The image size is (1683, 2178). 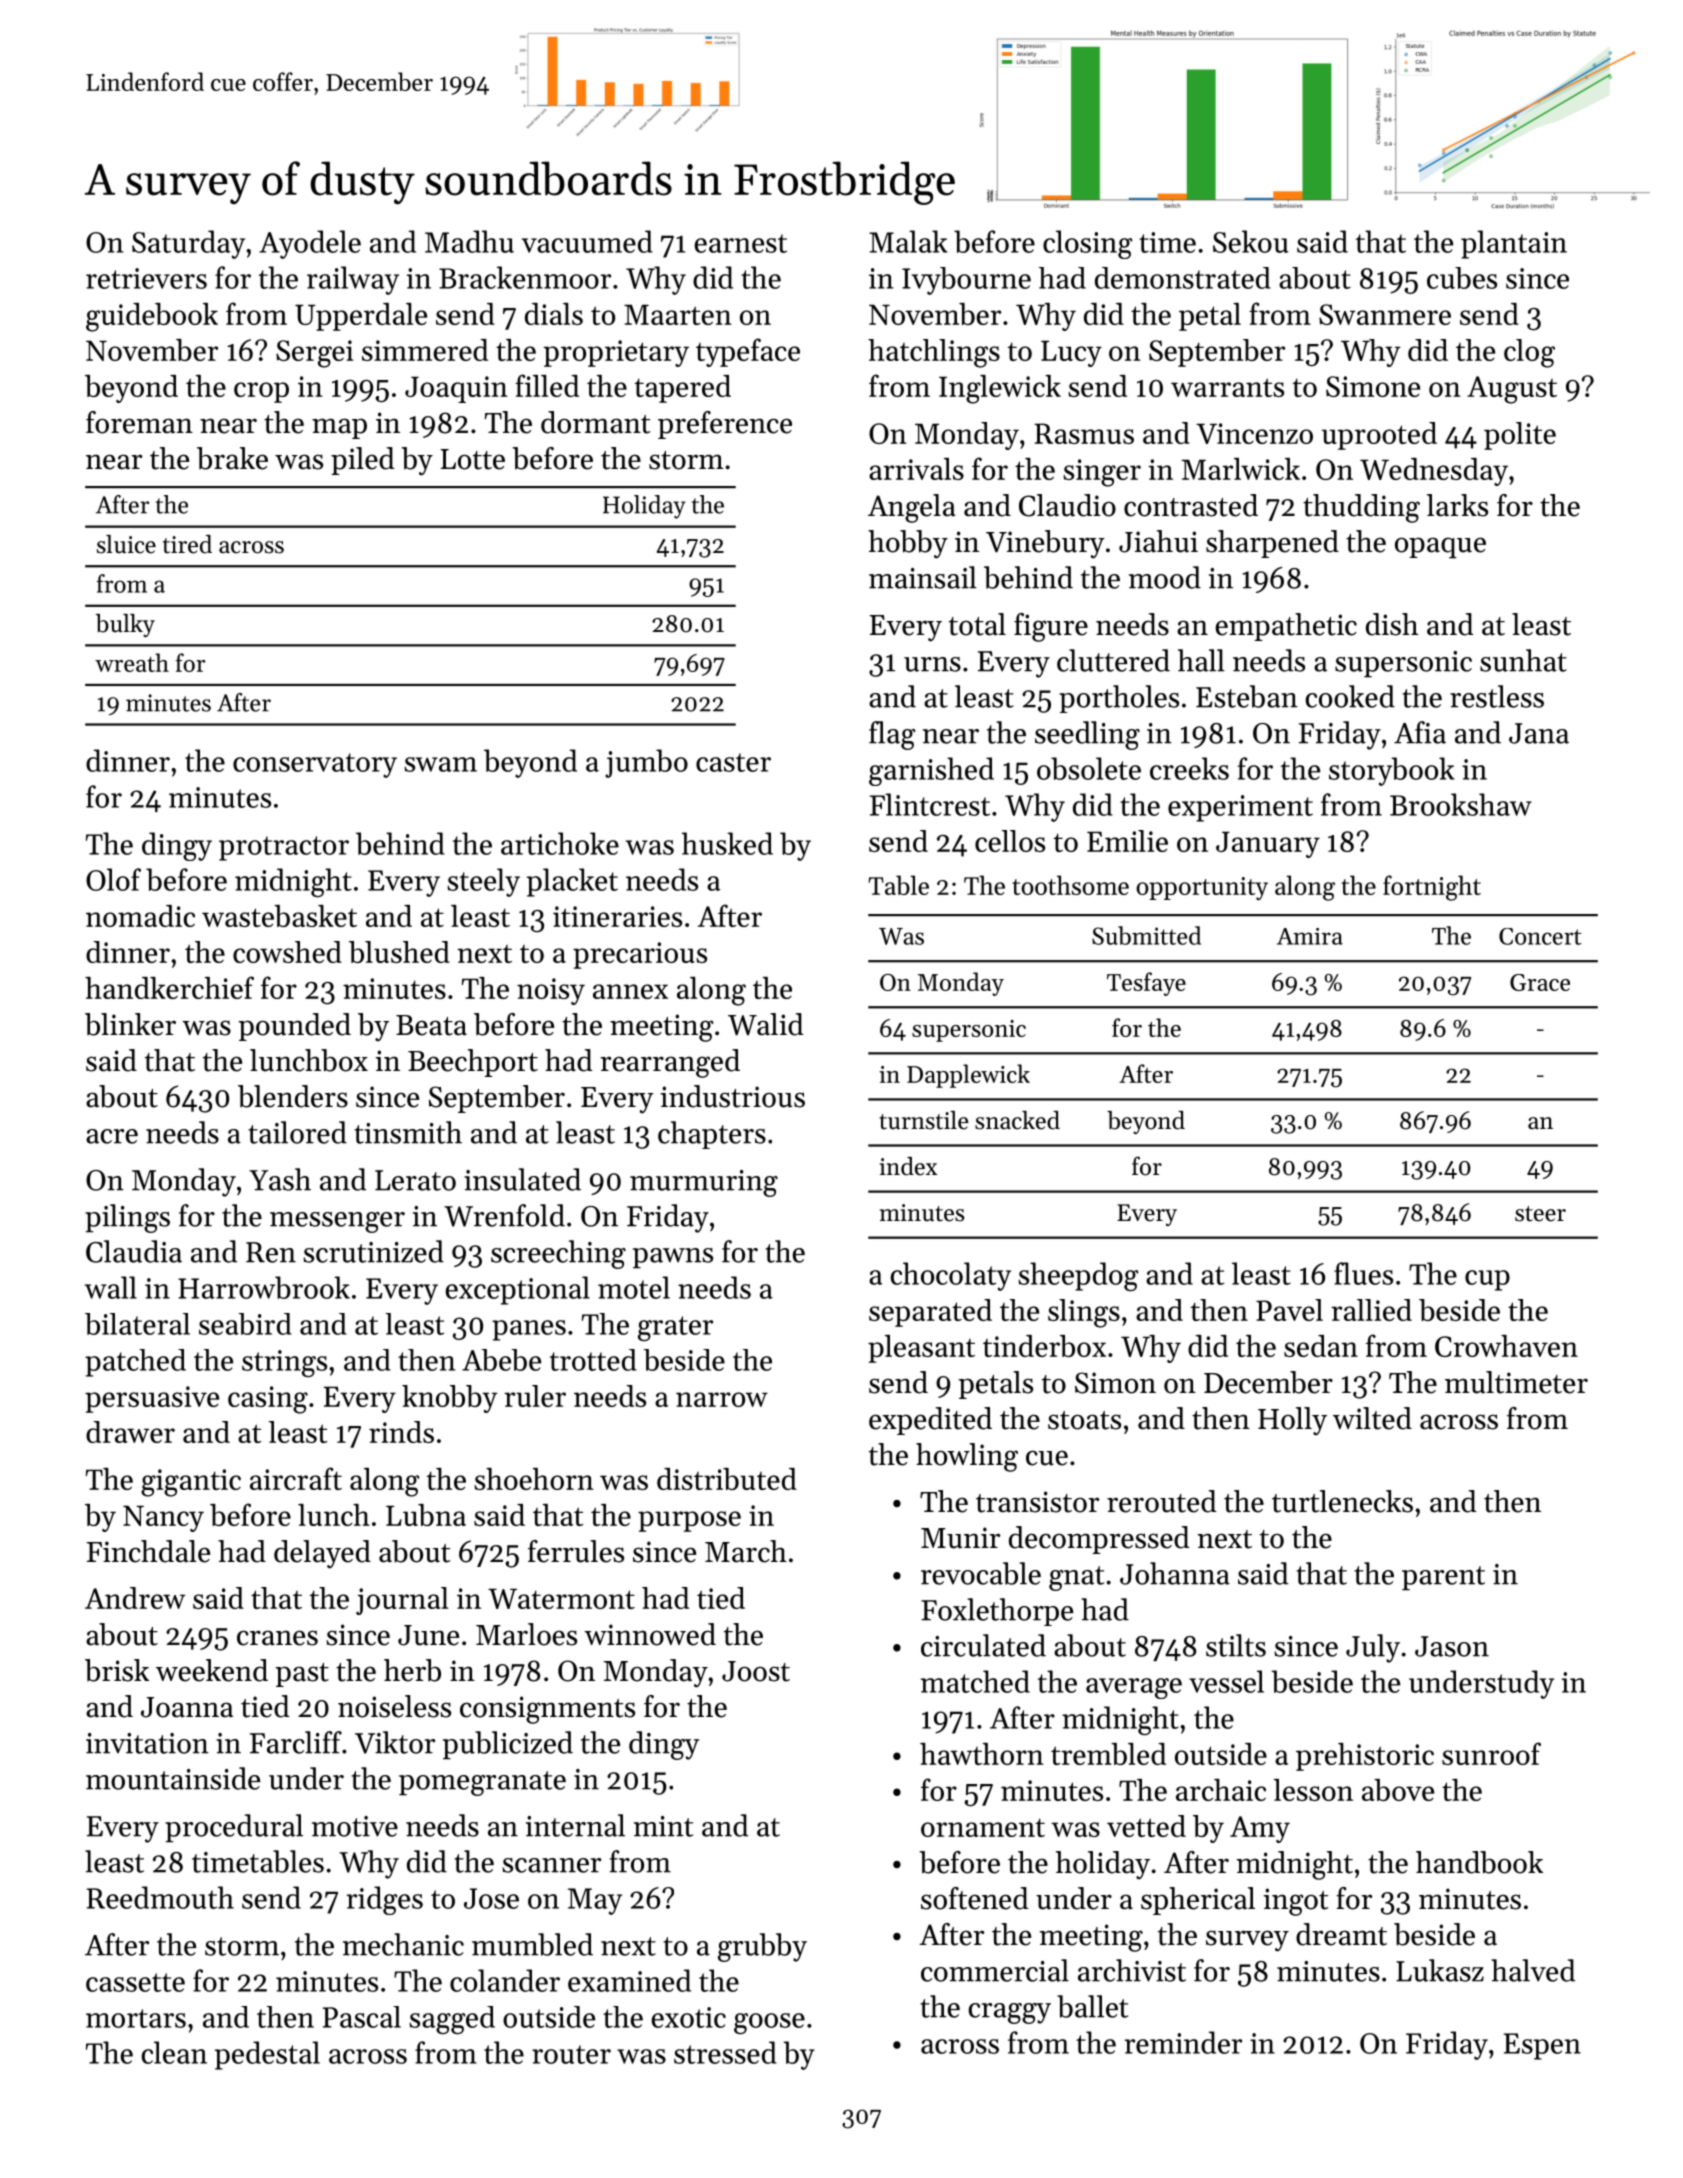 What do you see at coordinates (1540, 1214) in the screenshot?
I see `steer` at bounding box center [1540, 1214].
